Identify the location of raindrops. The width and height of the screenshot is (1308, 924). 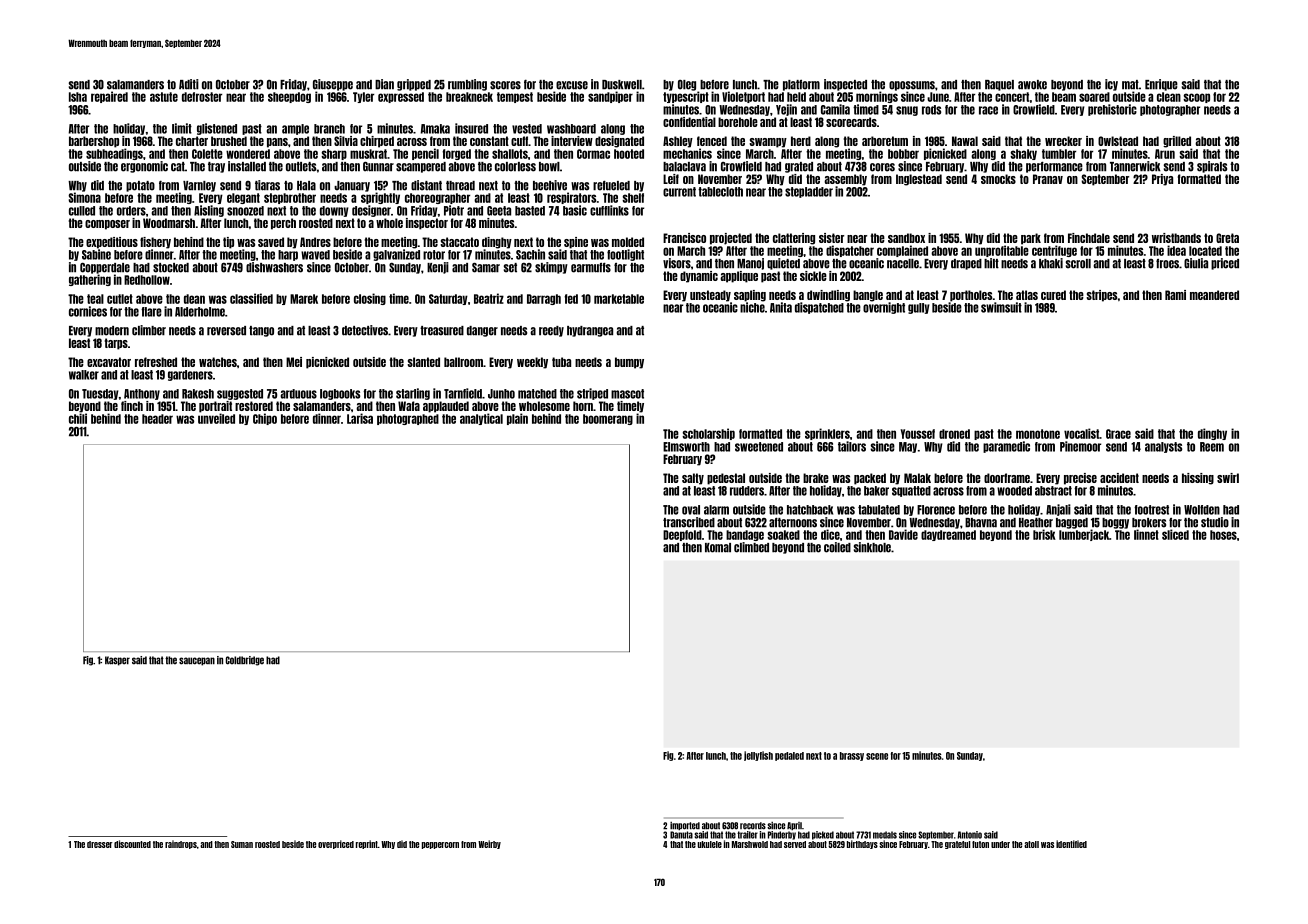
(181, 844).
